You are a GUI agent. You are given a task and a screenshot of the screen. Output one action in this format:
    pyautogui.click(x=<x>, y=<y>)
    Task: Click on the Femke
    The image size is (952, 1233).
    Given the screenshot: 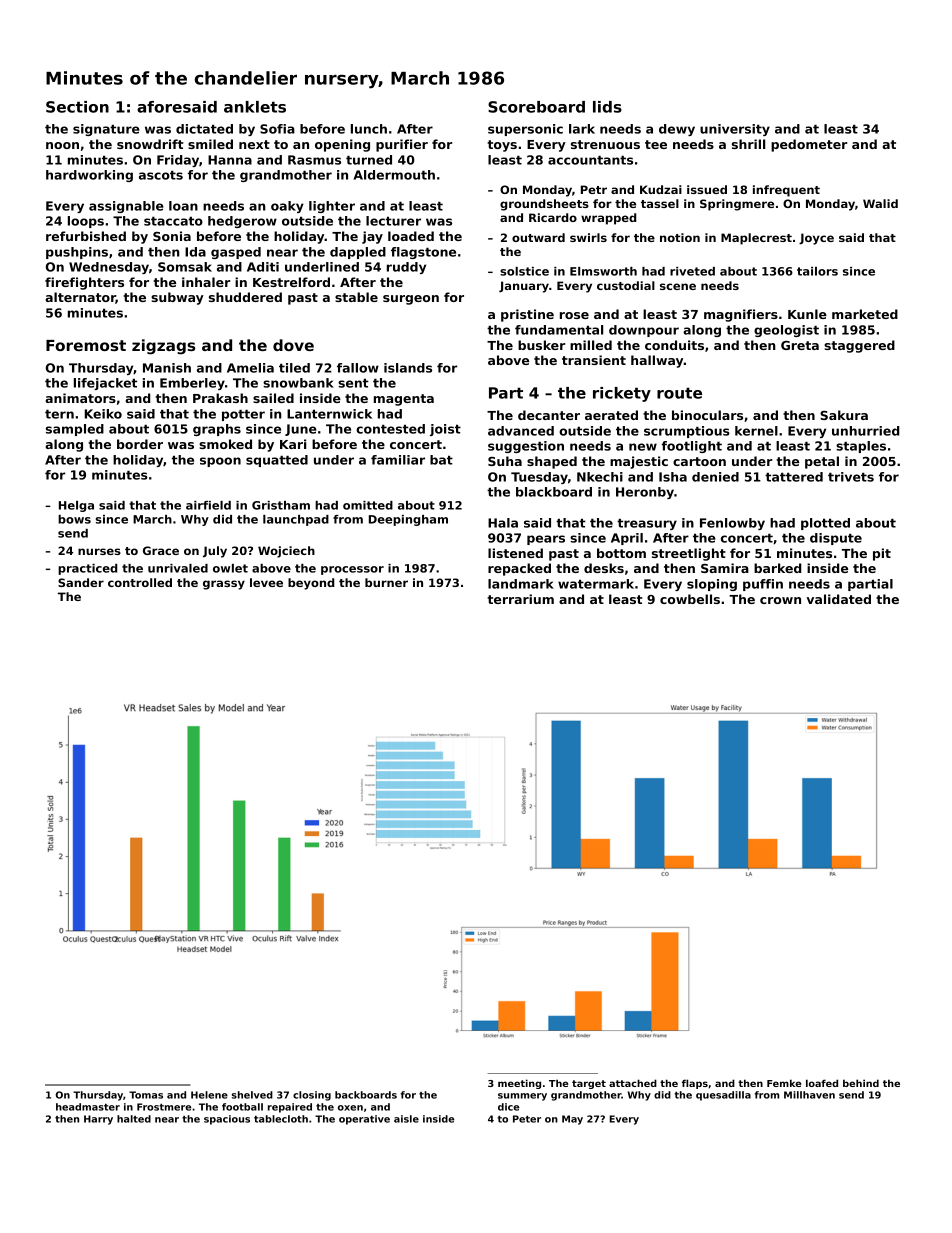 What is the action you would take?
    pyautogui.click(x=784, y=1083)
